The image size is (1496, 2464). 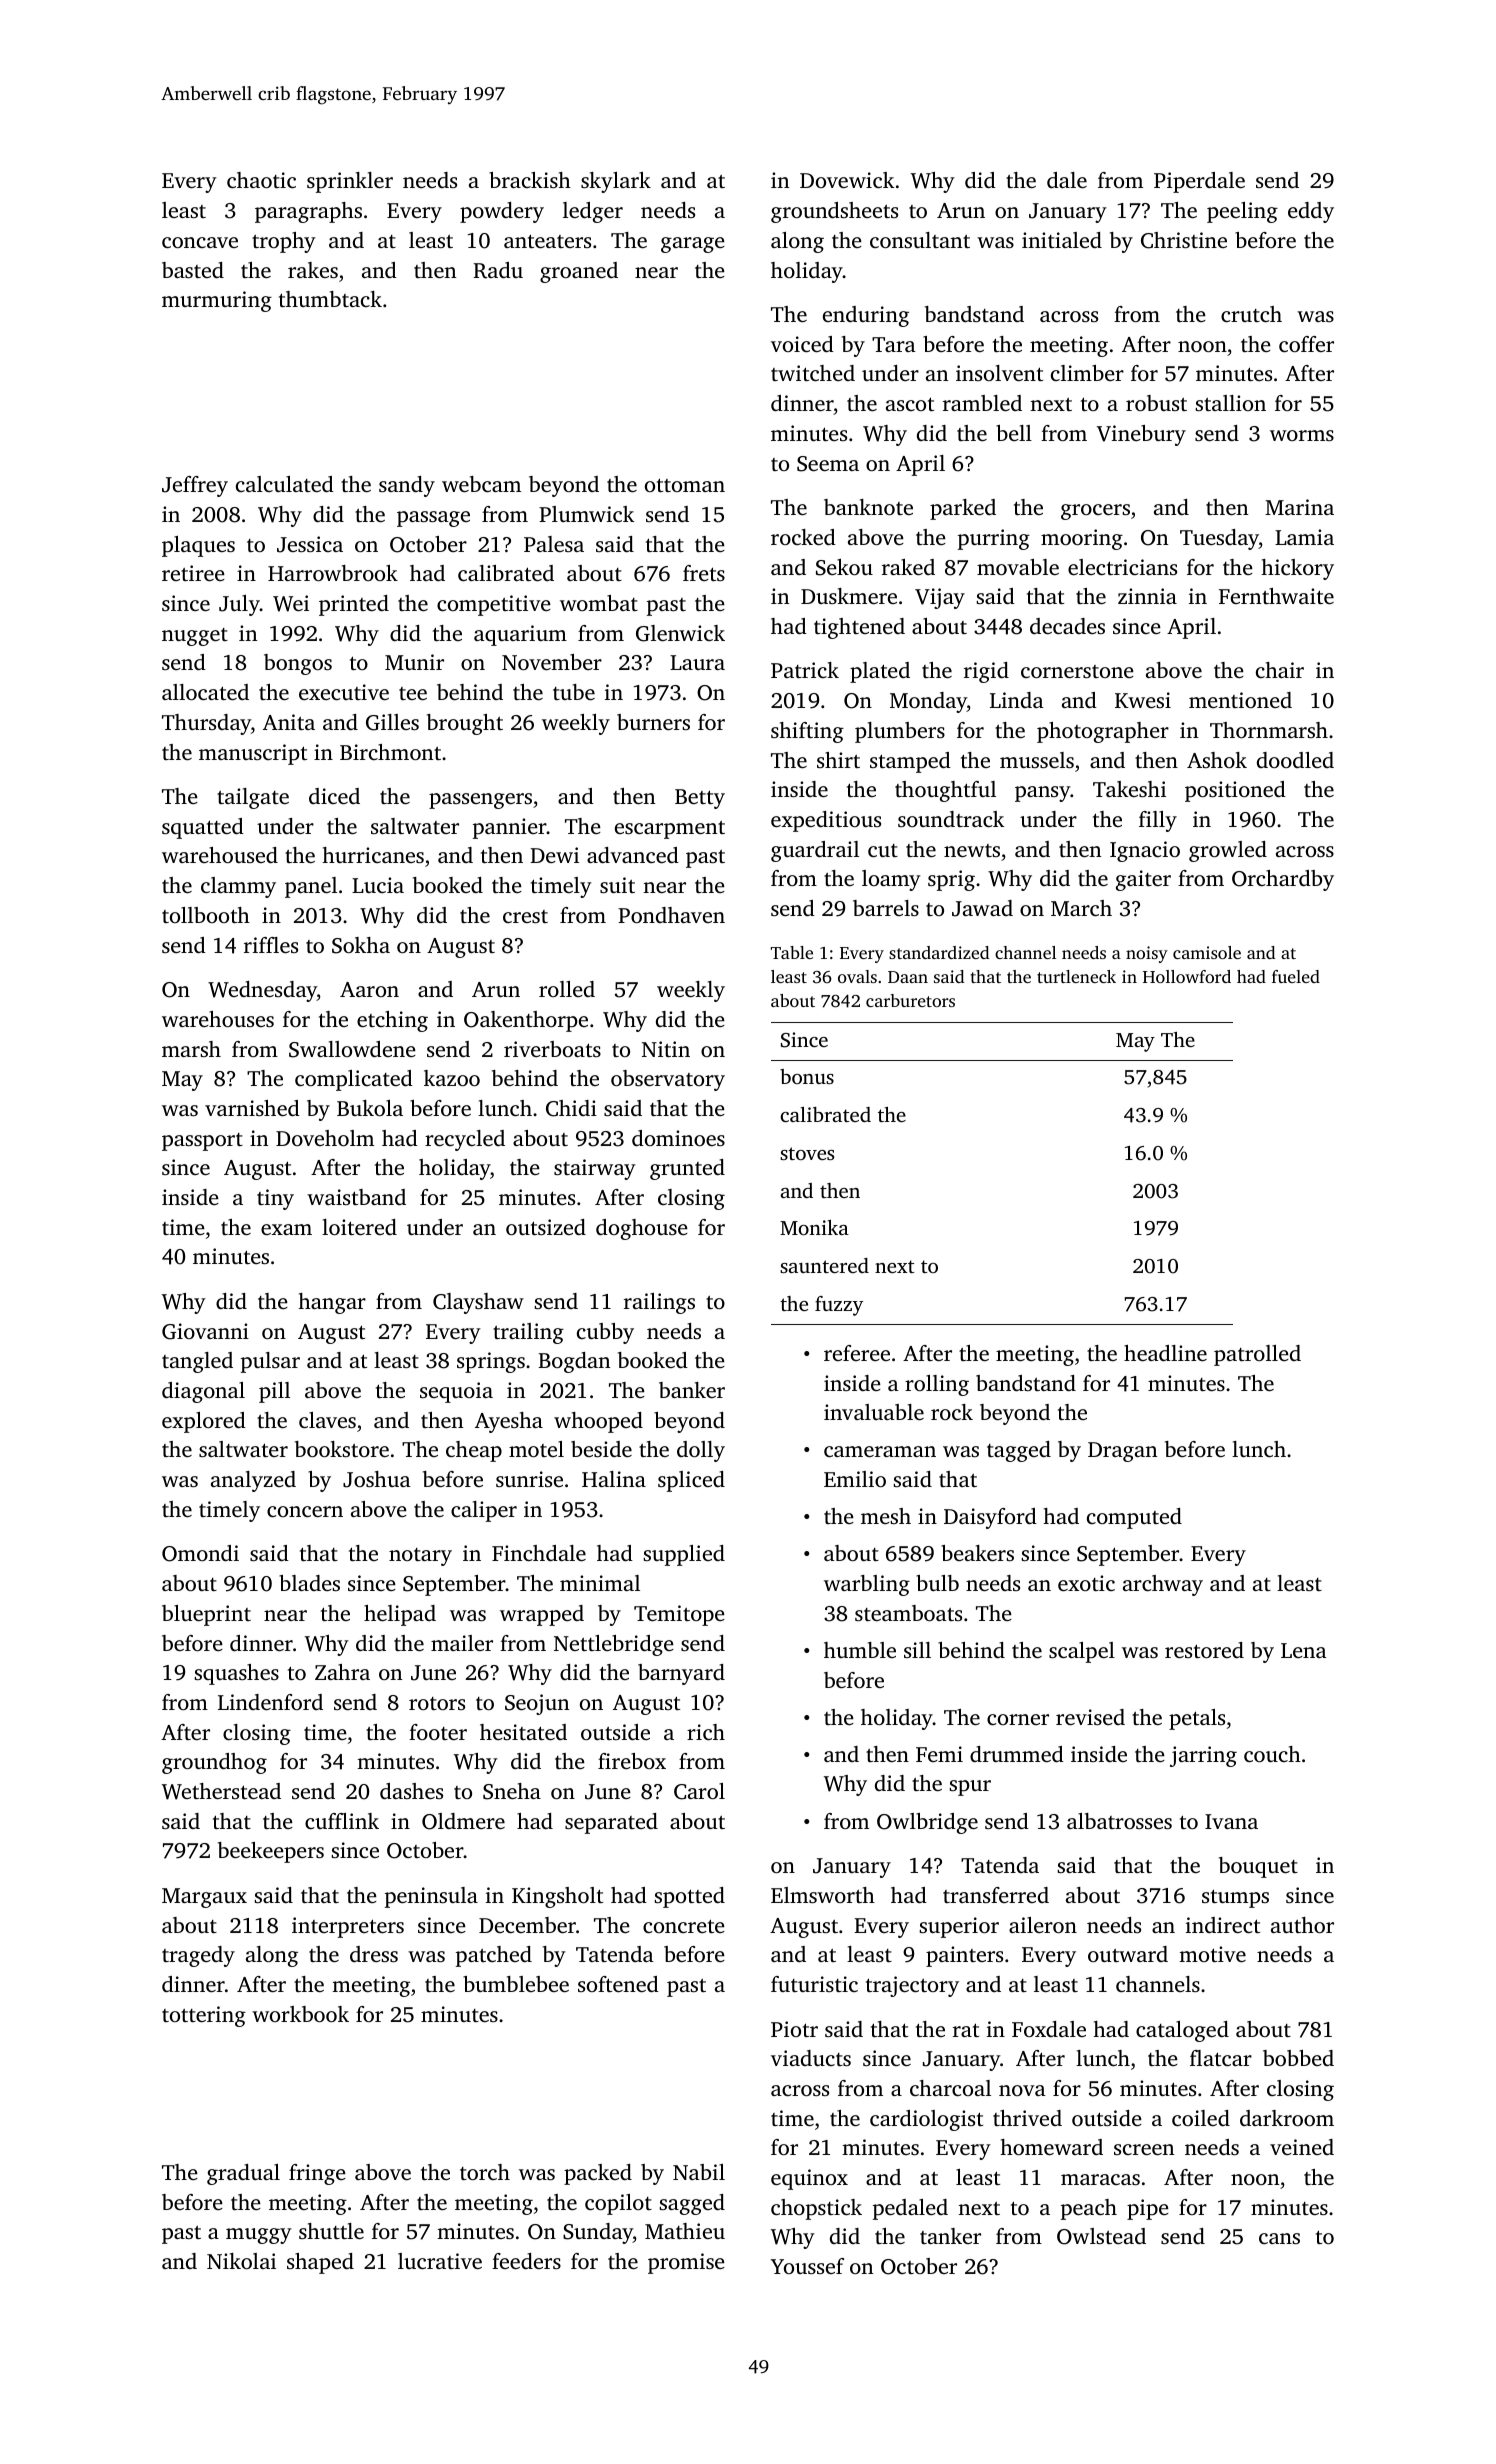 What do you see at coordinates (530, 180) in the image?
I see `brackish` at bounding box center [530, 180].
